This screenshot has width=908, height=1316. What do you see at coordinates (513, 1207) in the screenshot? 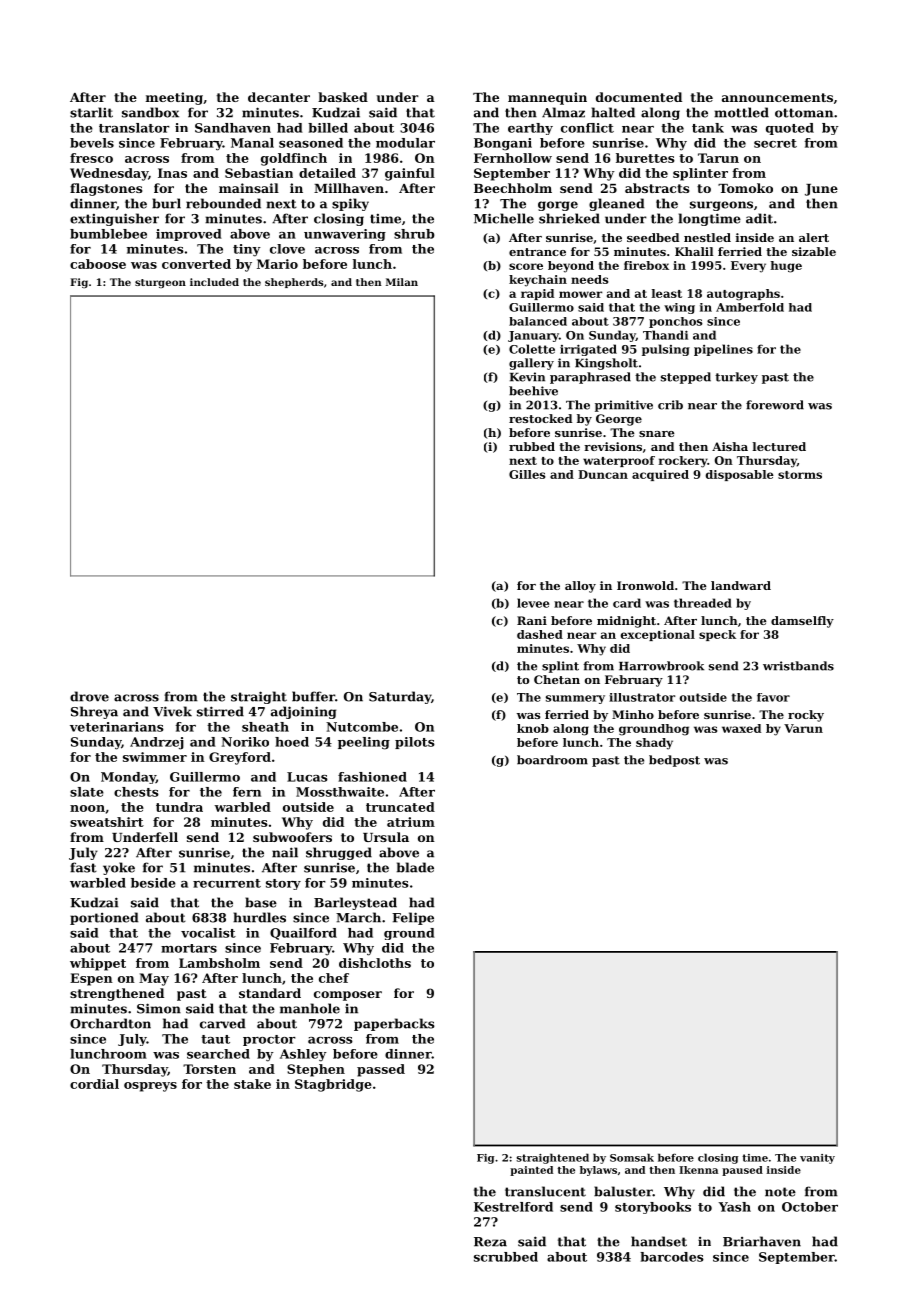
I see `Kestrelford` at bounding box center [513, 1207].
